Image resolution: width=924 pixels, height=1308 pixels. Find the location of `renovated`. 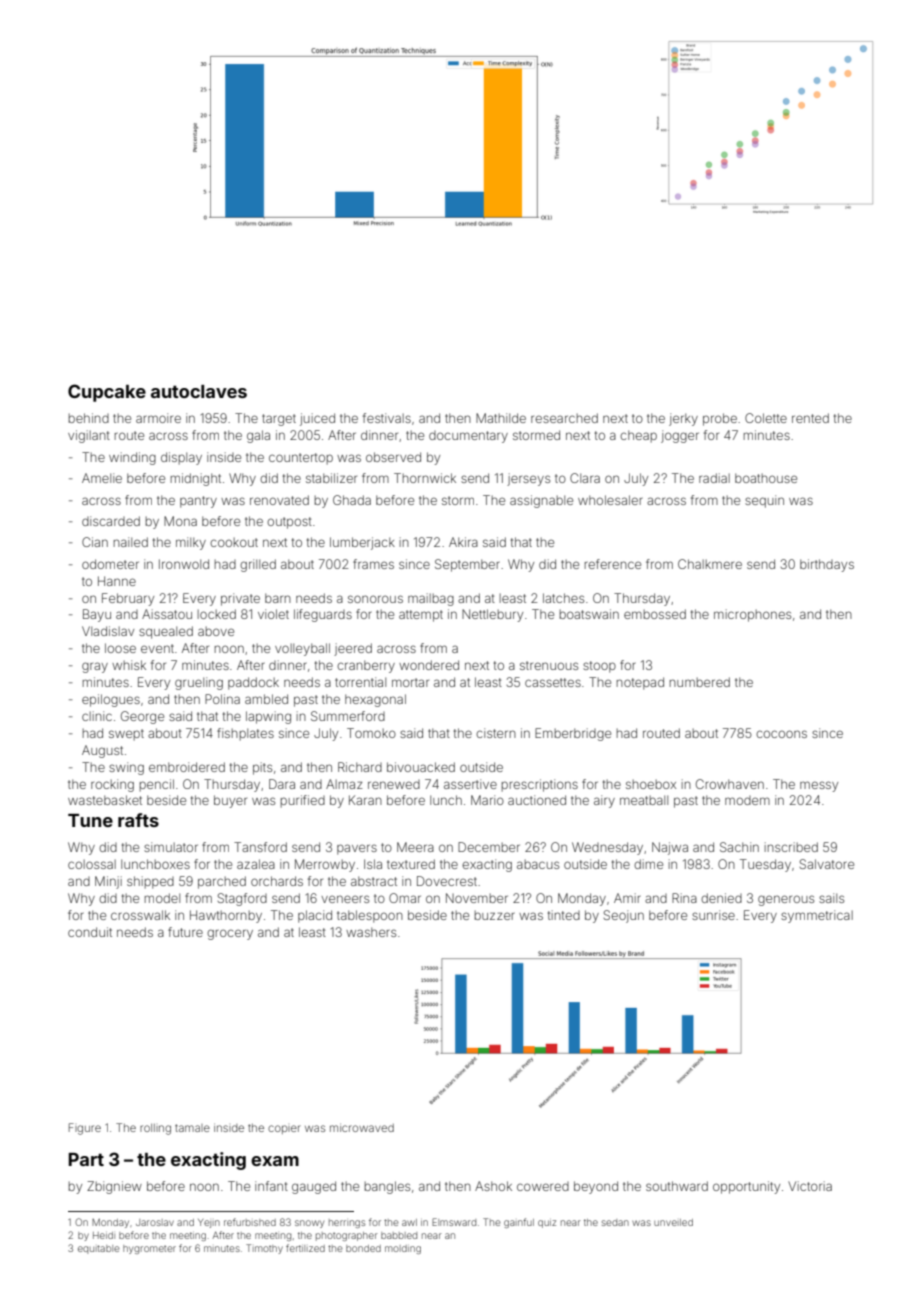

renovated is located at coordinates (279, 500).
